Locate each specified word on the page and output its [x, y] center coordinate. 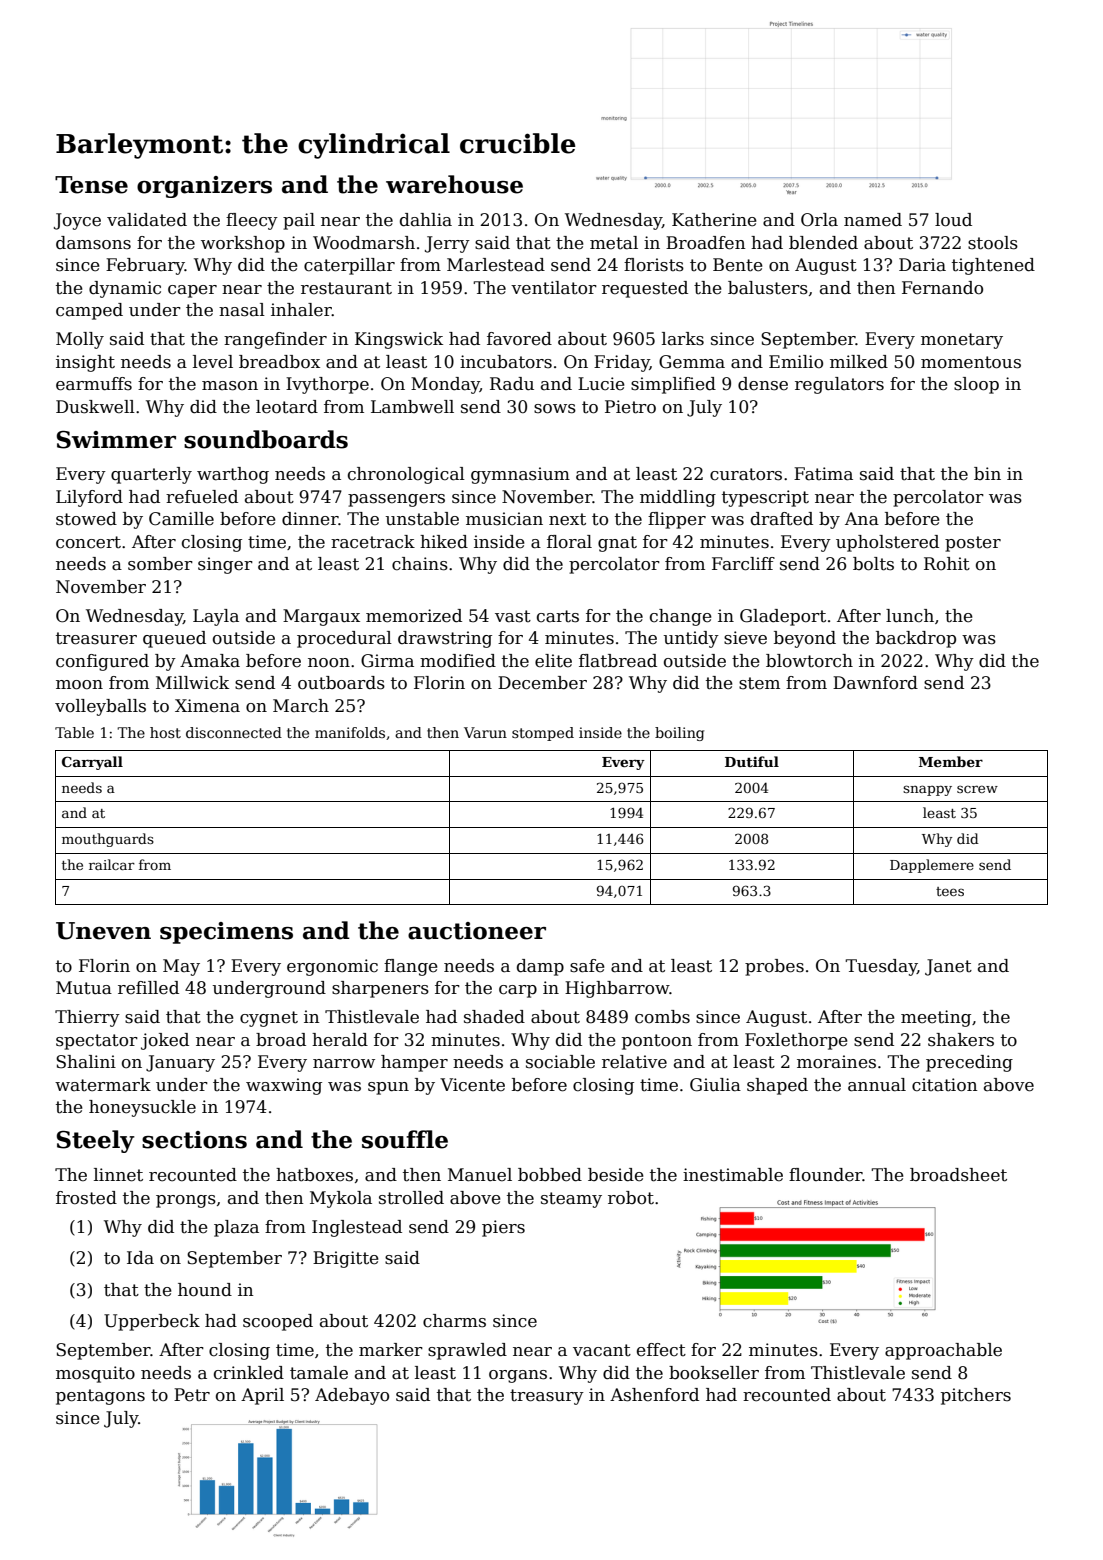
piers [503, 1228]
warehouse [454, 184]
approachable [943, 1351]
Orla [819, 220]
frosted [86, 1198]
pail [299, 221]
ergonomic [332, 967]
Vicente [472, 1085]
